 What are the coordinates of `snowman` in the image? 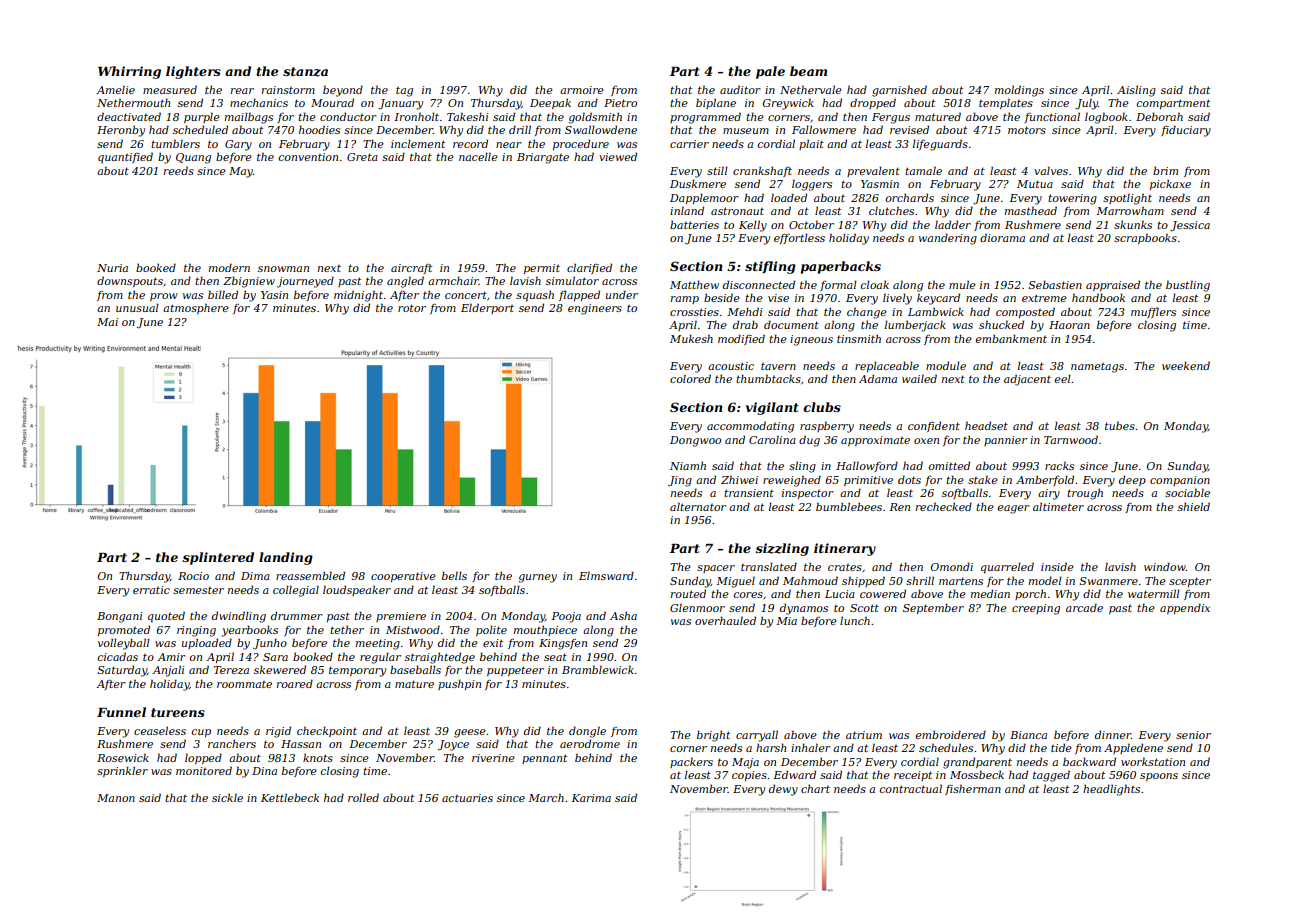 It's located at (283, 269).
